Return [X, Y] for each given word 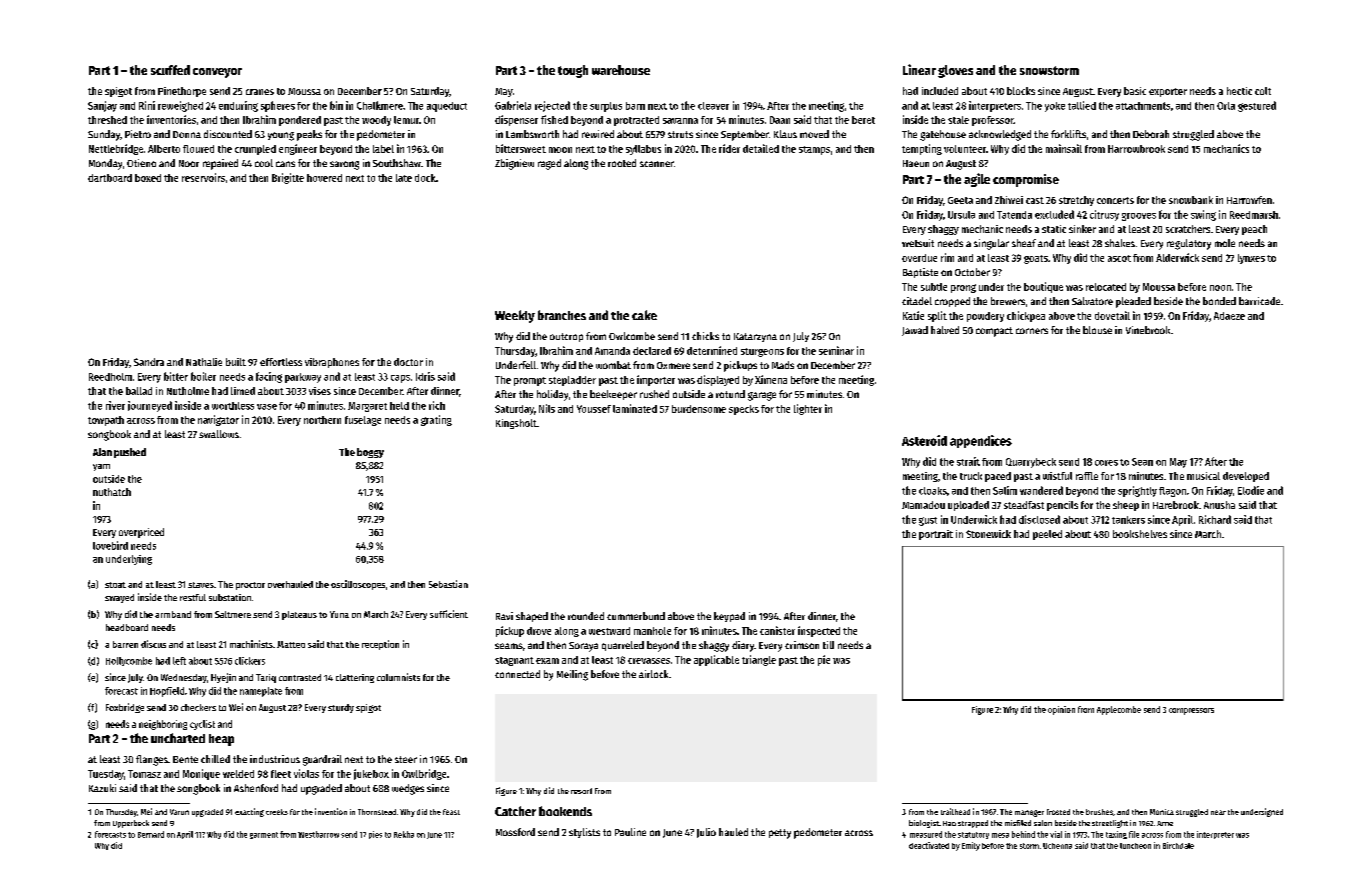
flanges [152, 760]
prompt [530, 381]
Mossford [515, 832]
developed [1246, 477]
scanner [657, 164]
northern [322, 420]
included [940, 91]
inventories [171, 119]
